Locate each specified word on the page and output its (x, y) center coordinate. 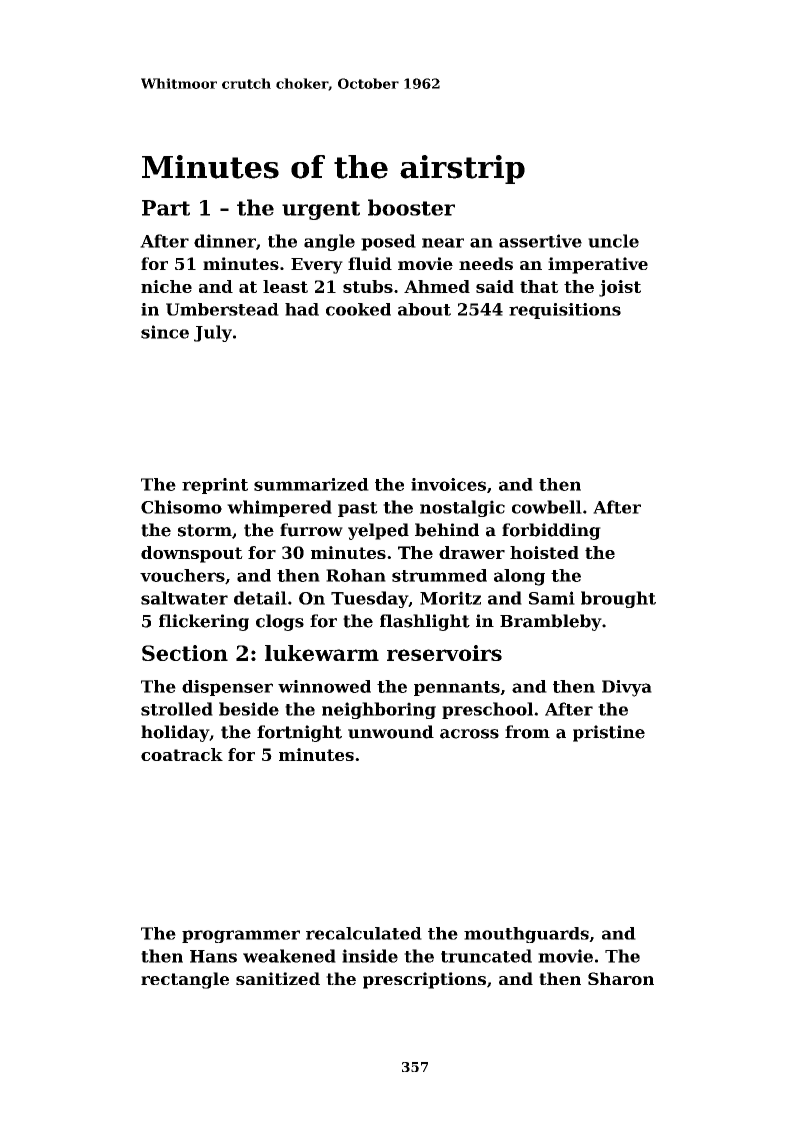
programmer (241, 936)
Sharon (621, 978)
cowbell (547, 507)
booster (411, 207)
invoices (448, 484)
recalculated (364, 933)
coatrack (182, 754)
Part (166, 208)
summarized (311, 484)
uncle (613, 241)
